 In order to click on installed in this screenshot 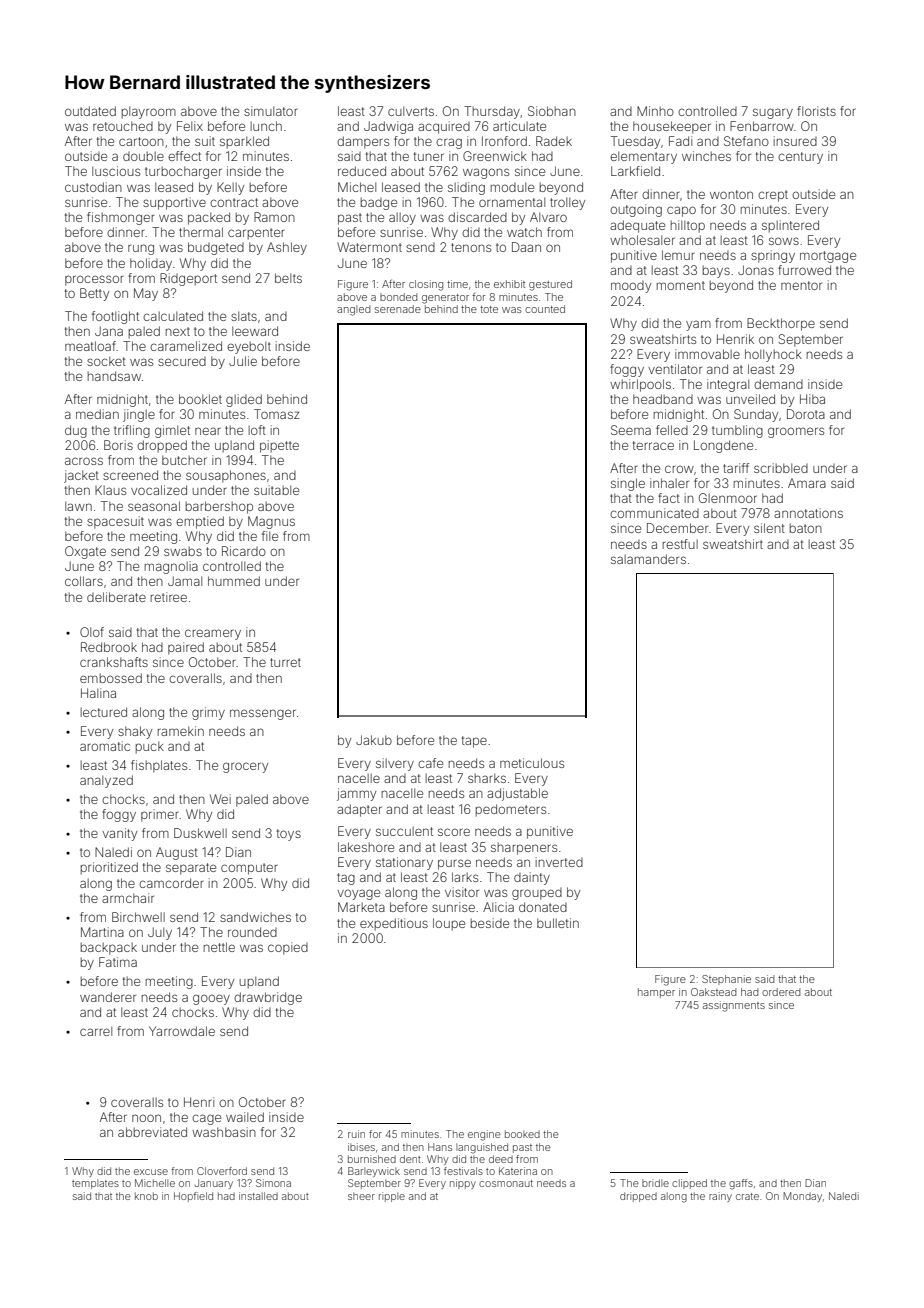, I will do `click(258, 1196)`.
